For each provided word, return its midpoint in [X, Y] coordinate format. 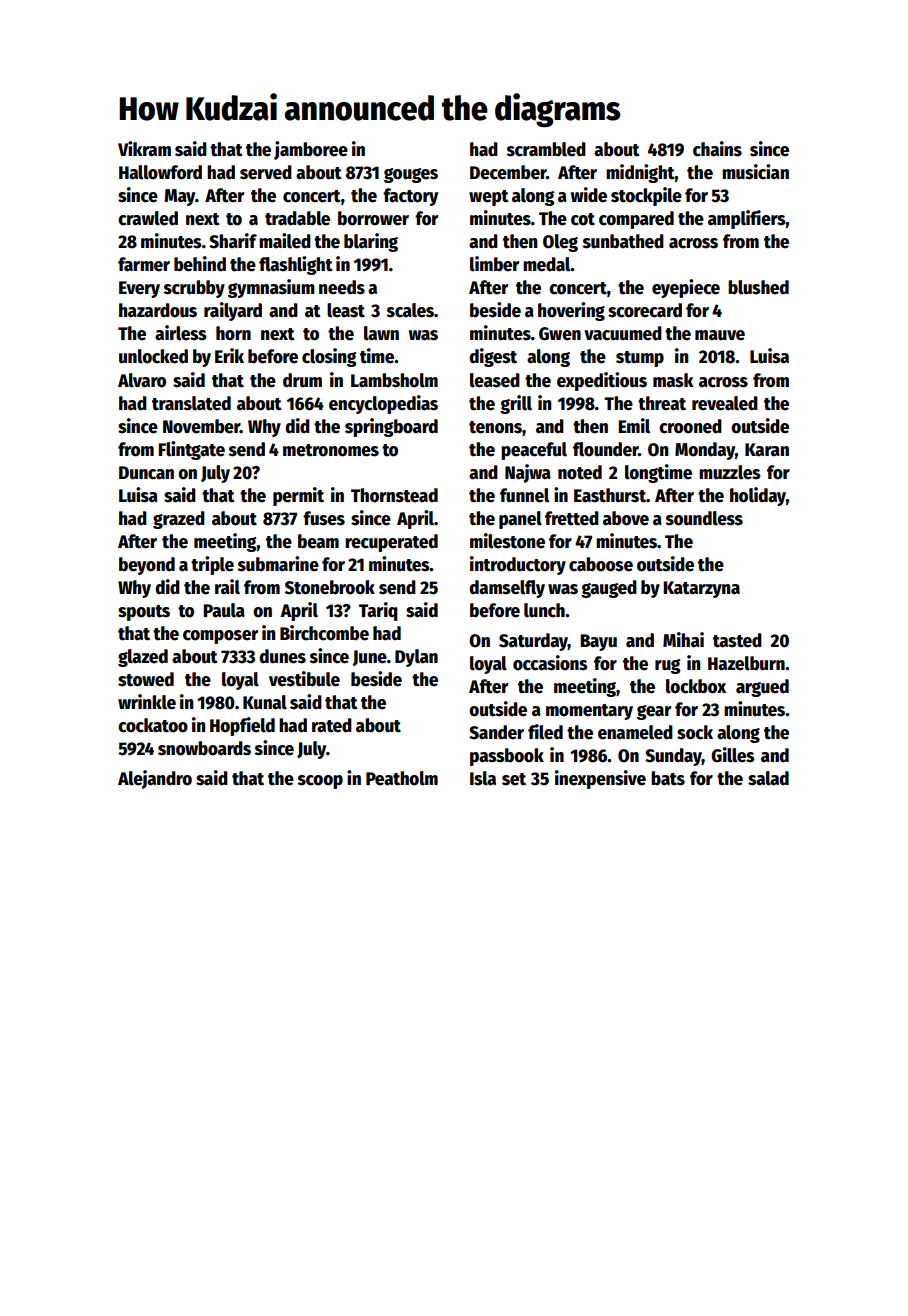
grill [516, 404]
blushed [758, 287]
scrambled [546, 149]
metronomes [331, 450]
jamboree [311, 150]
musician [755, 172]
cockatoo [153, 725]
